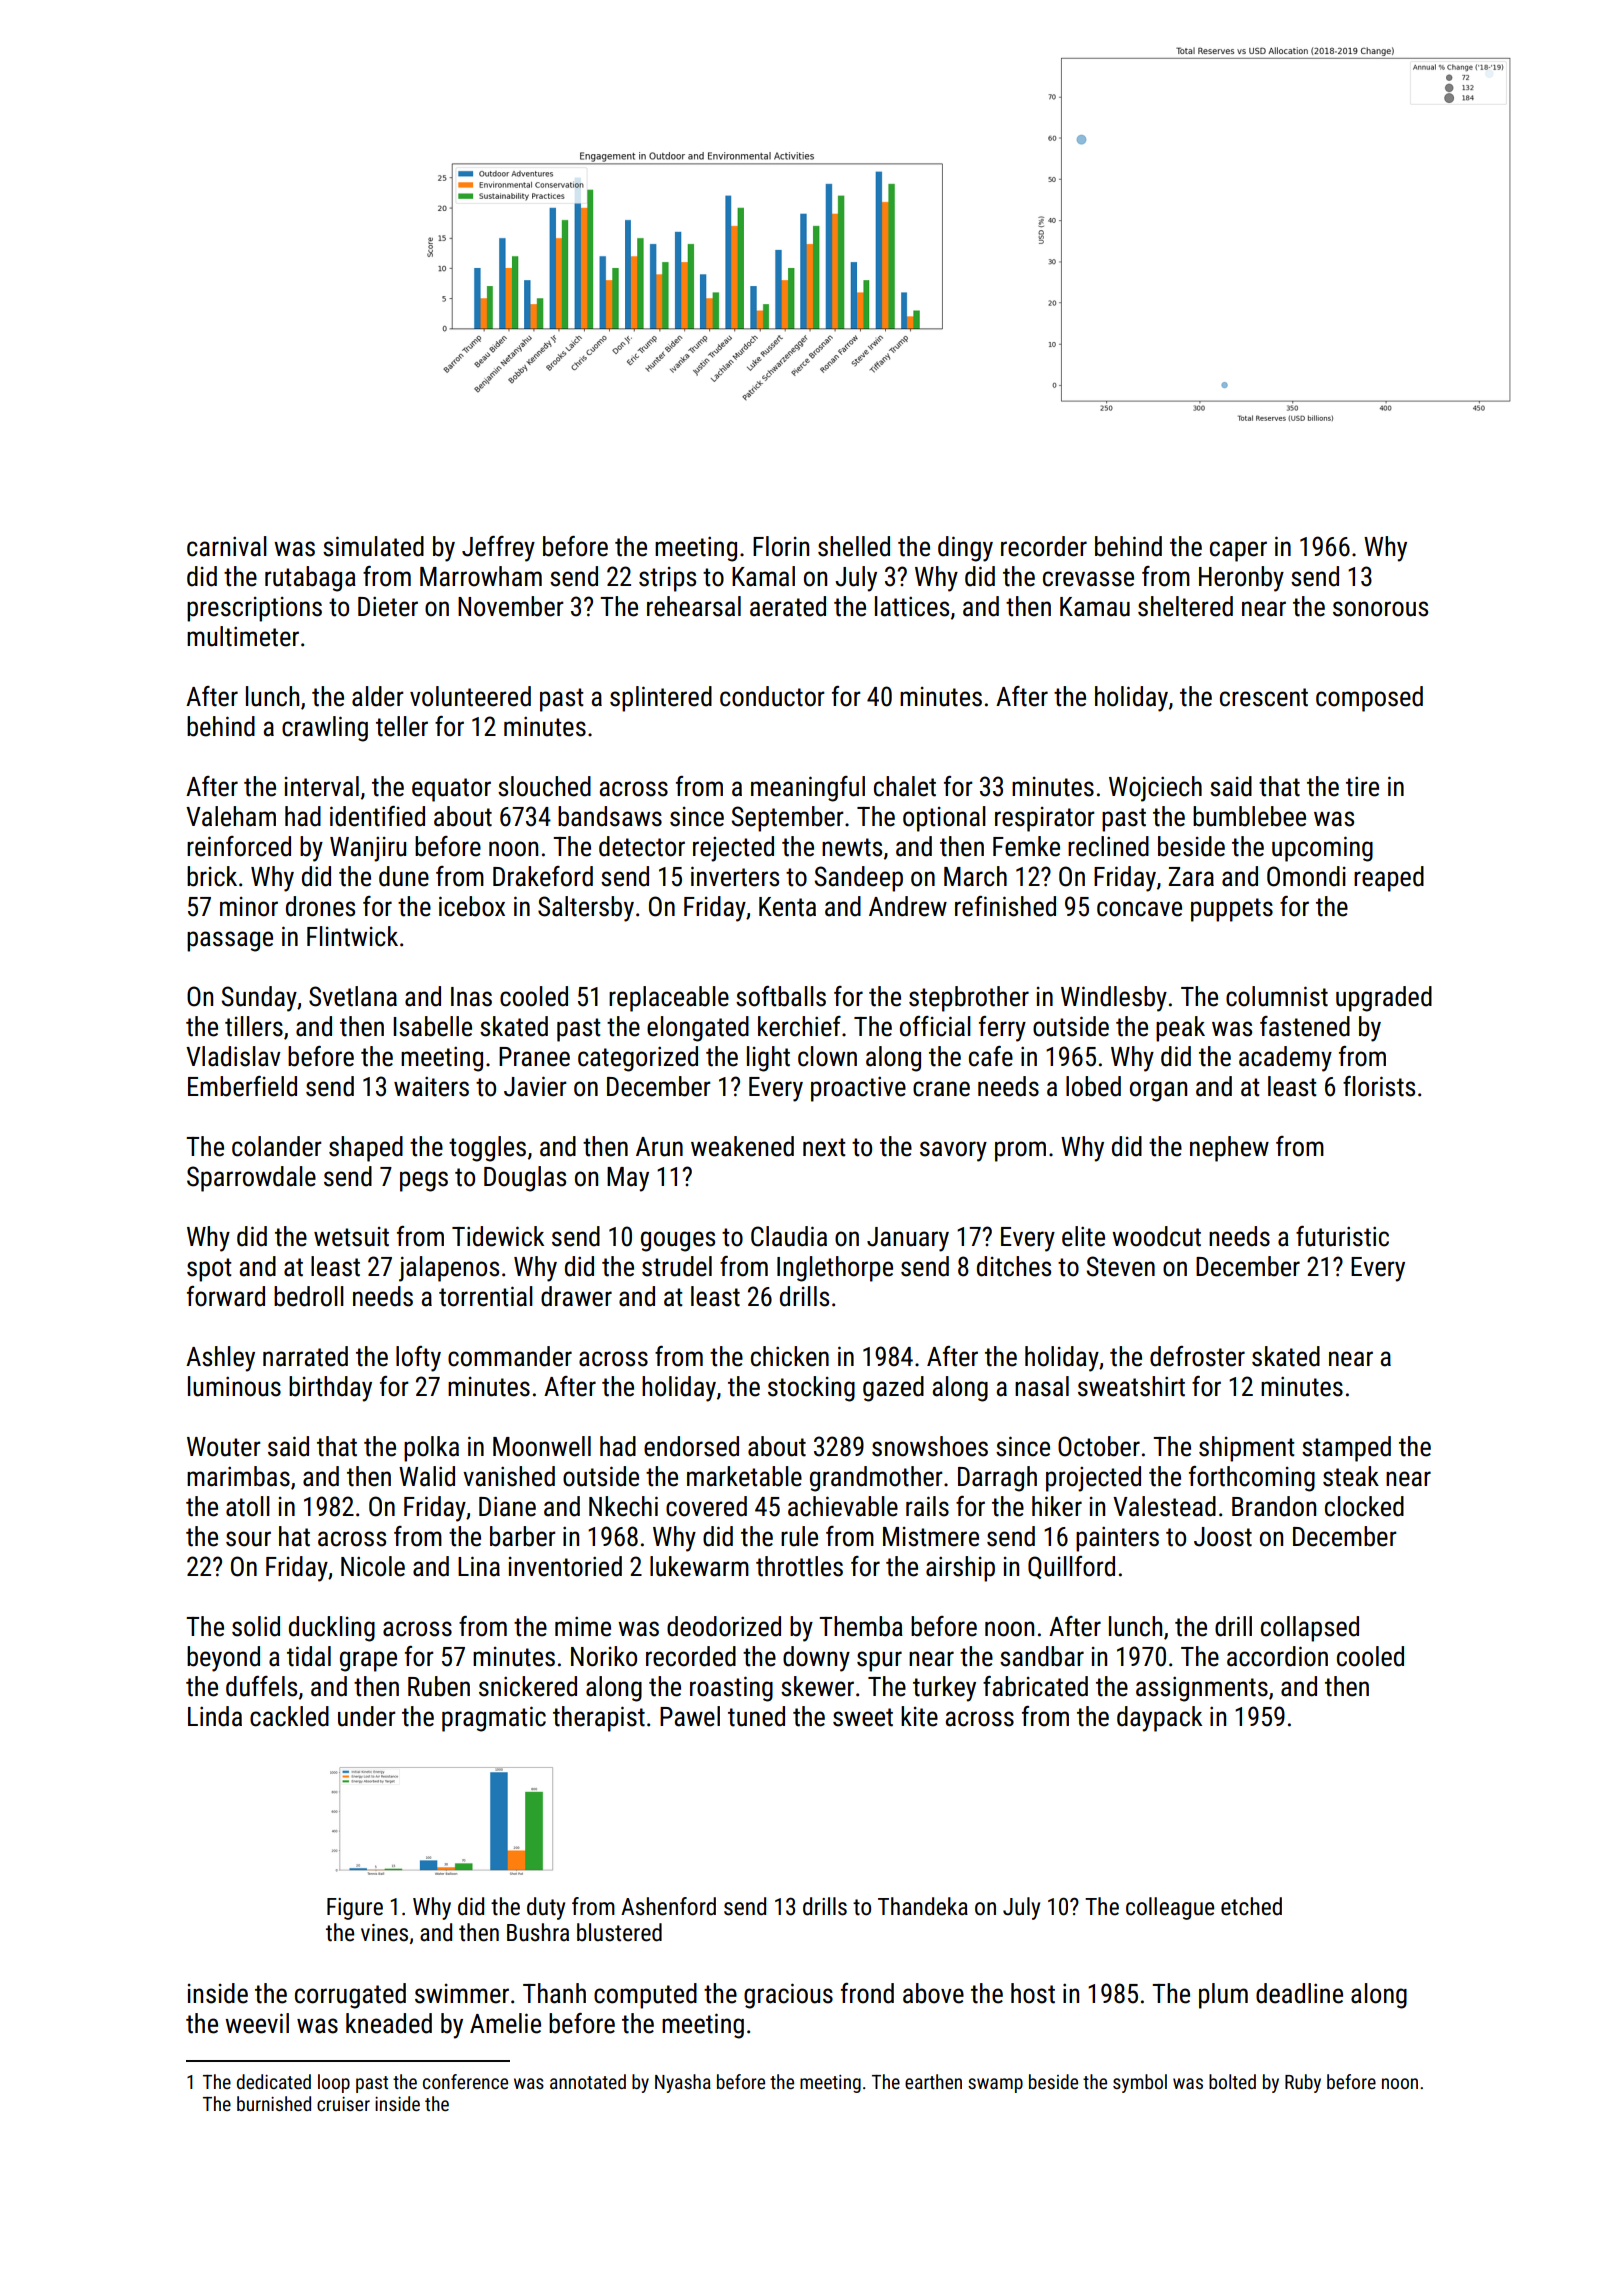 This document has width=1620, height=2292. Describe the element at coordinates (1156, 1236) in the document. I see `woodcut` at that location.
